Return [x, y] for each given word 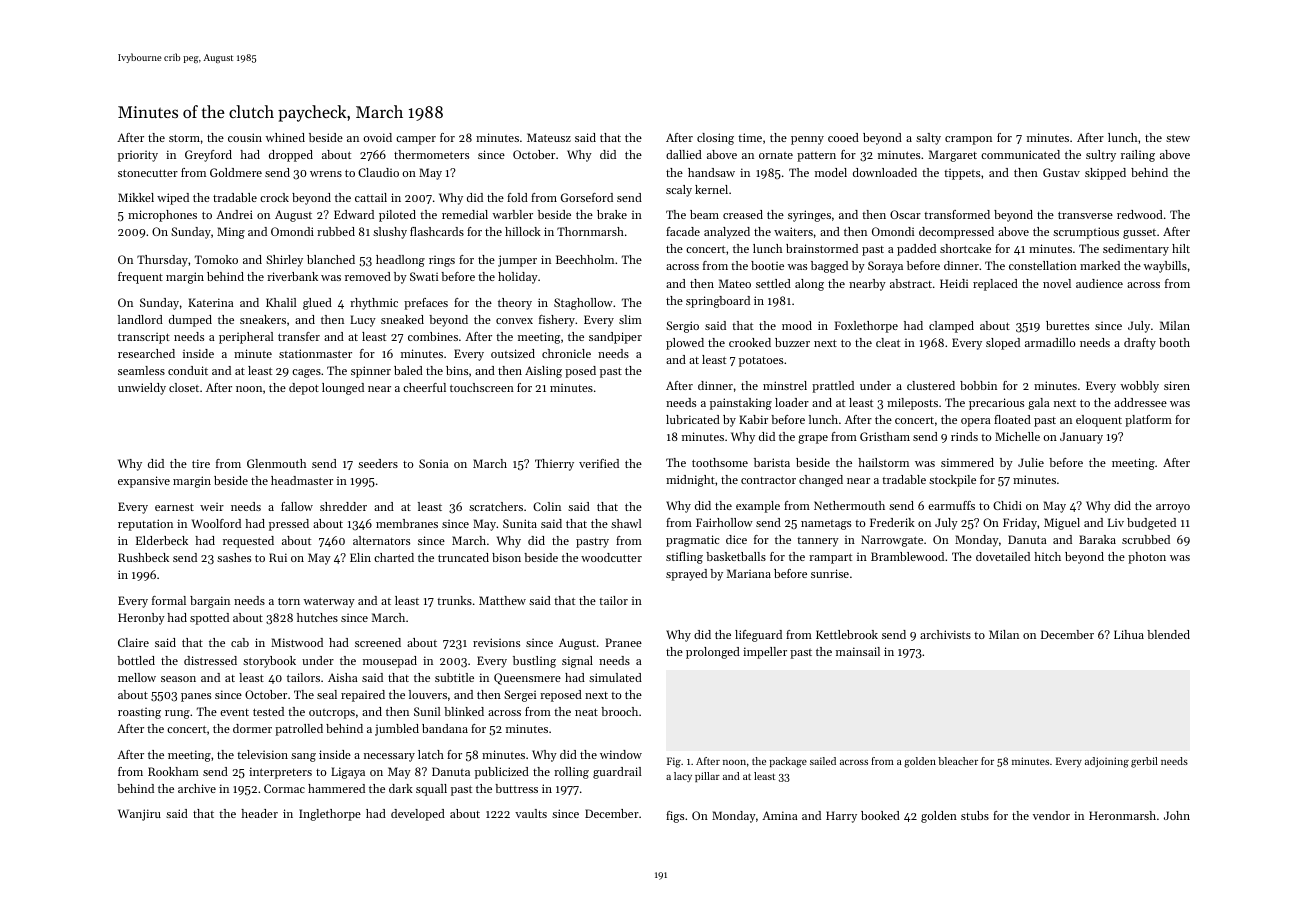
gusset [1139, 234]
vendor [1051, 815]
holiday [518, 278]
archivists [945, 634]
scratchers [496, 506]
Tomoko [216, 259]
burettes [1067, 325]
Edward [354, 214]
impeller [765, 653]
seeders [378, 463]
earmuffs [951, 505]
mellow [137, 677]
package [788, 762]
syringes [809, 216]
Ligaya [348, 773]
